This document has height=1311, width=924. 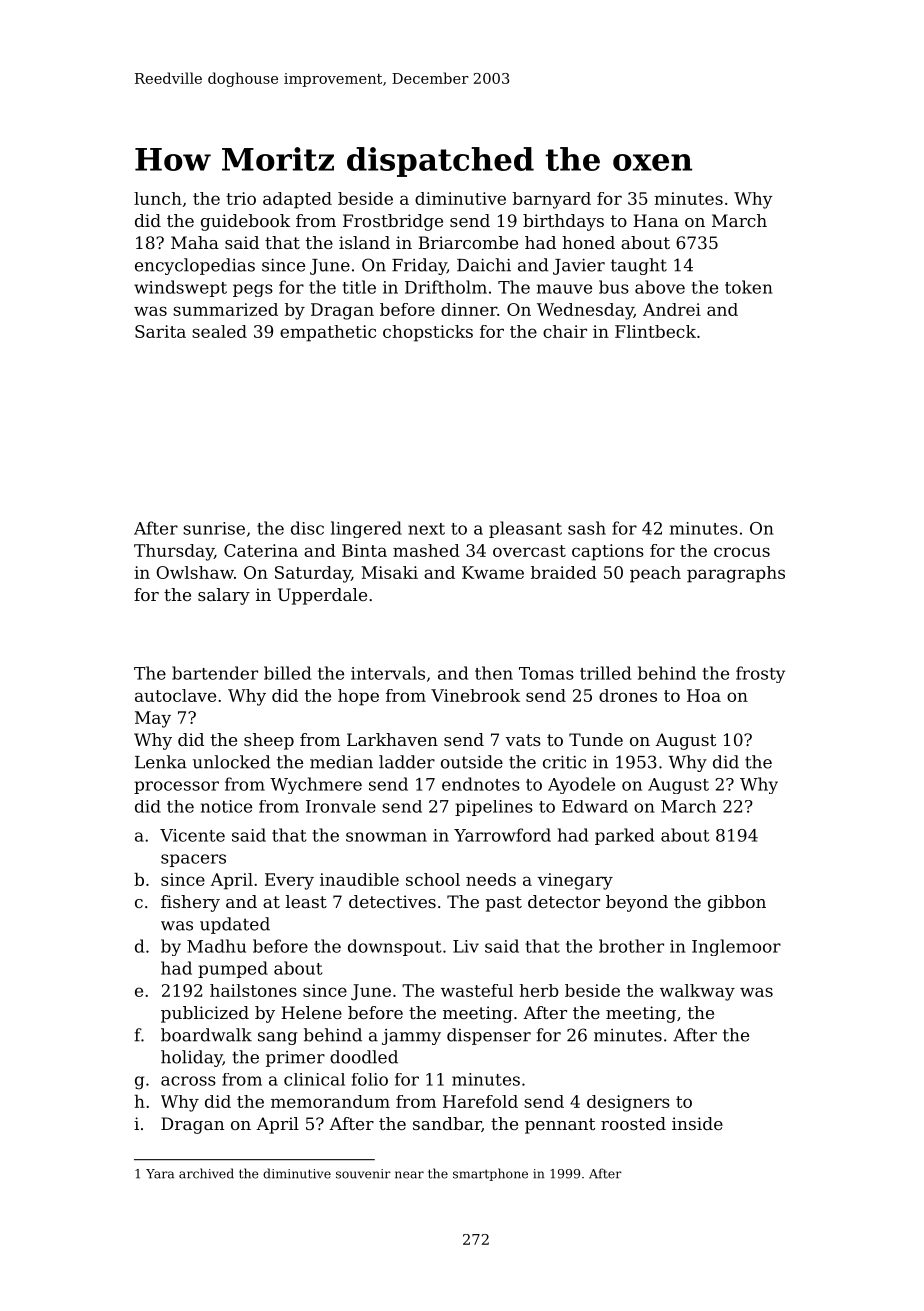 What do you see at coordinates (394, 947) in the document?
I see `downspout` at bounding box center [394, 947].
